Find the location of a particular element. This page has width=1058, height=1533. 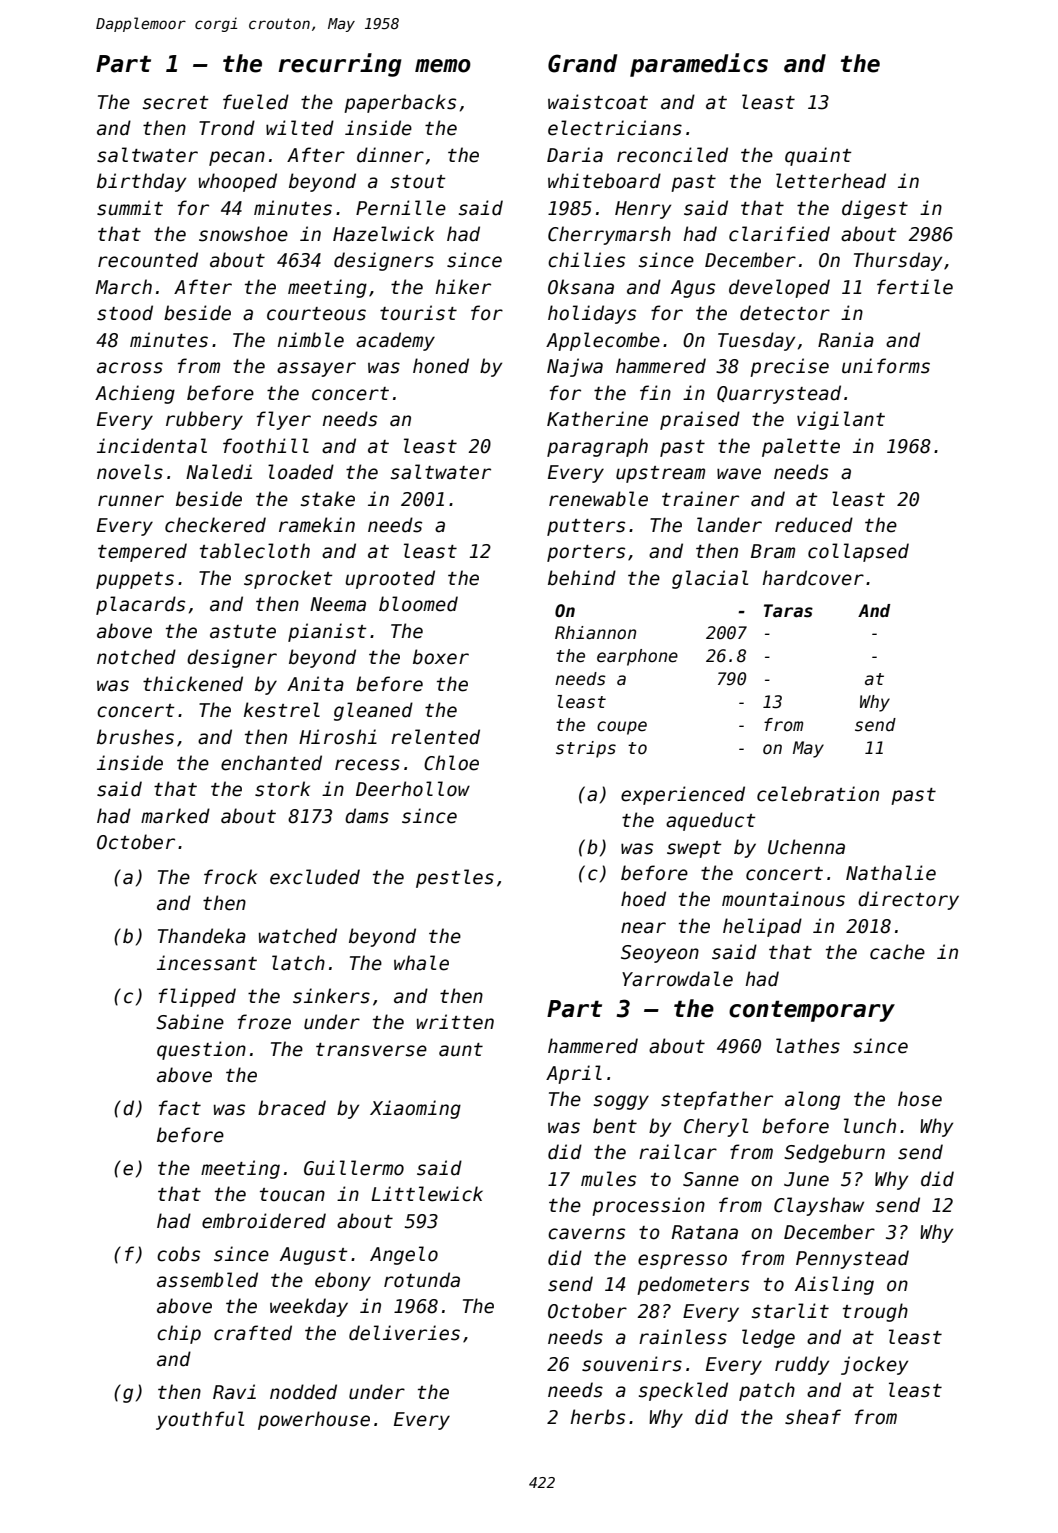

Deerhollow is located at coordinates (413, 789).
